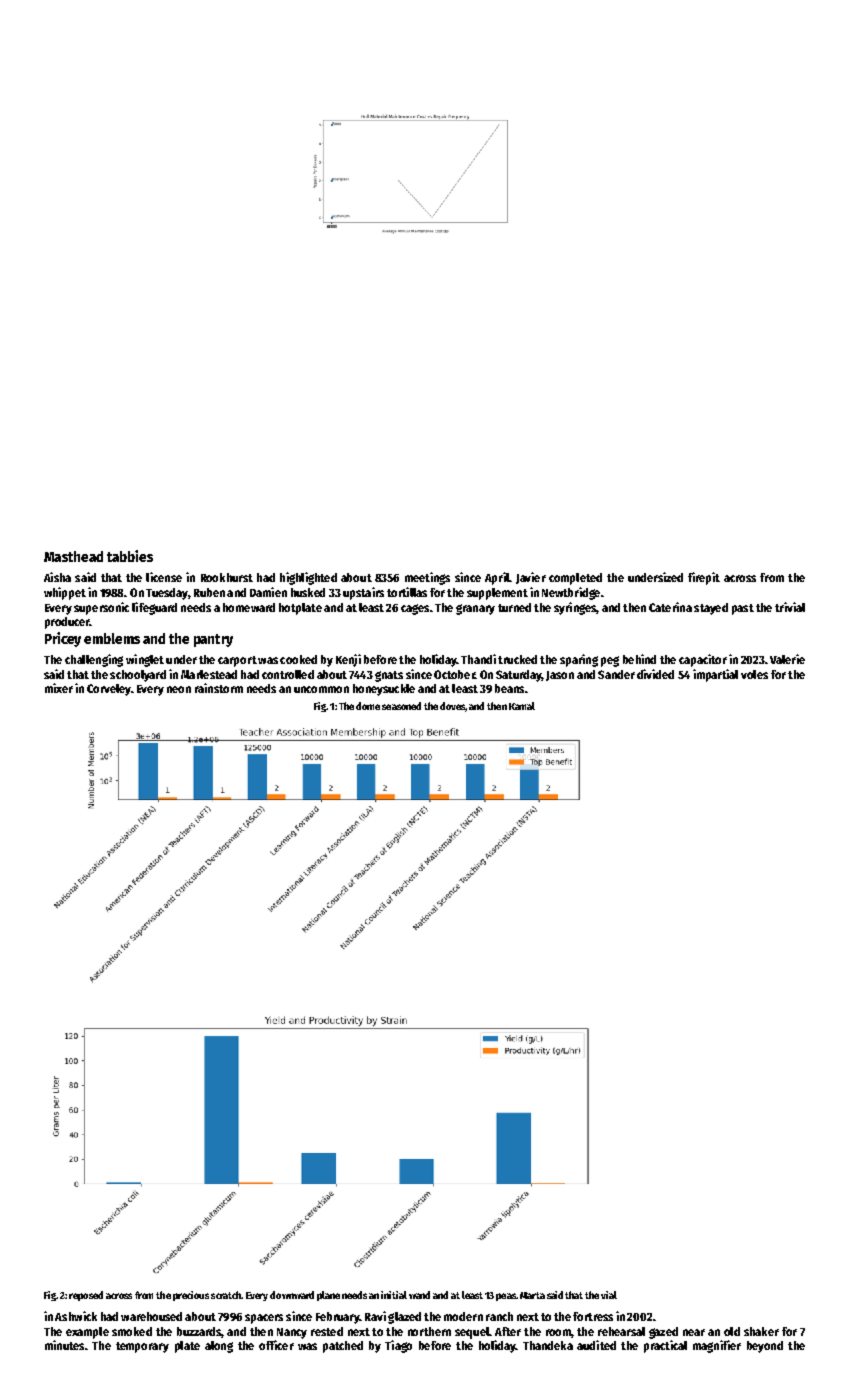 The height and width of the page is (1400, 849). I want to click on along, so click(219, 1347).
